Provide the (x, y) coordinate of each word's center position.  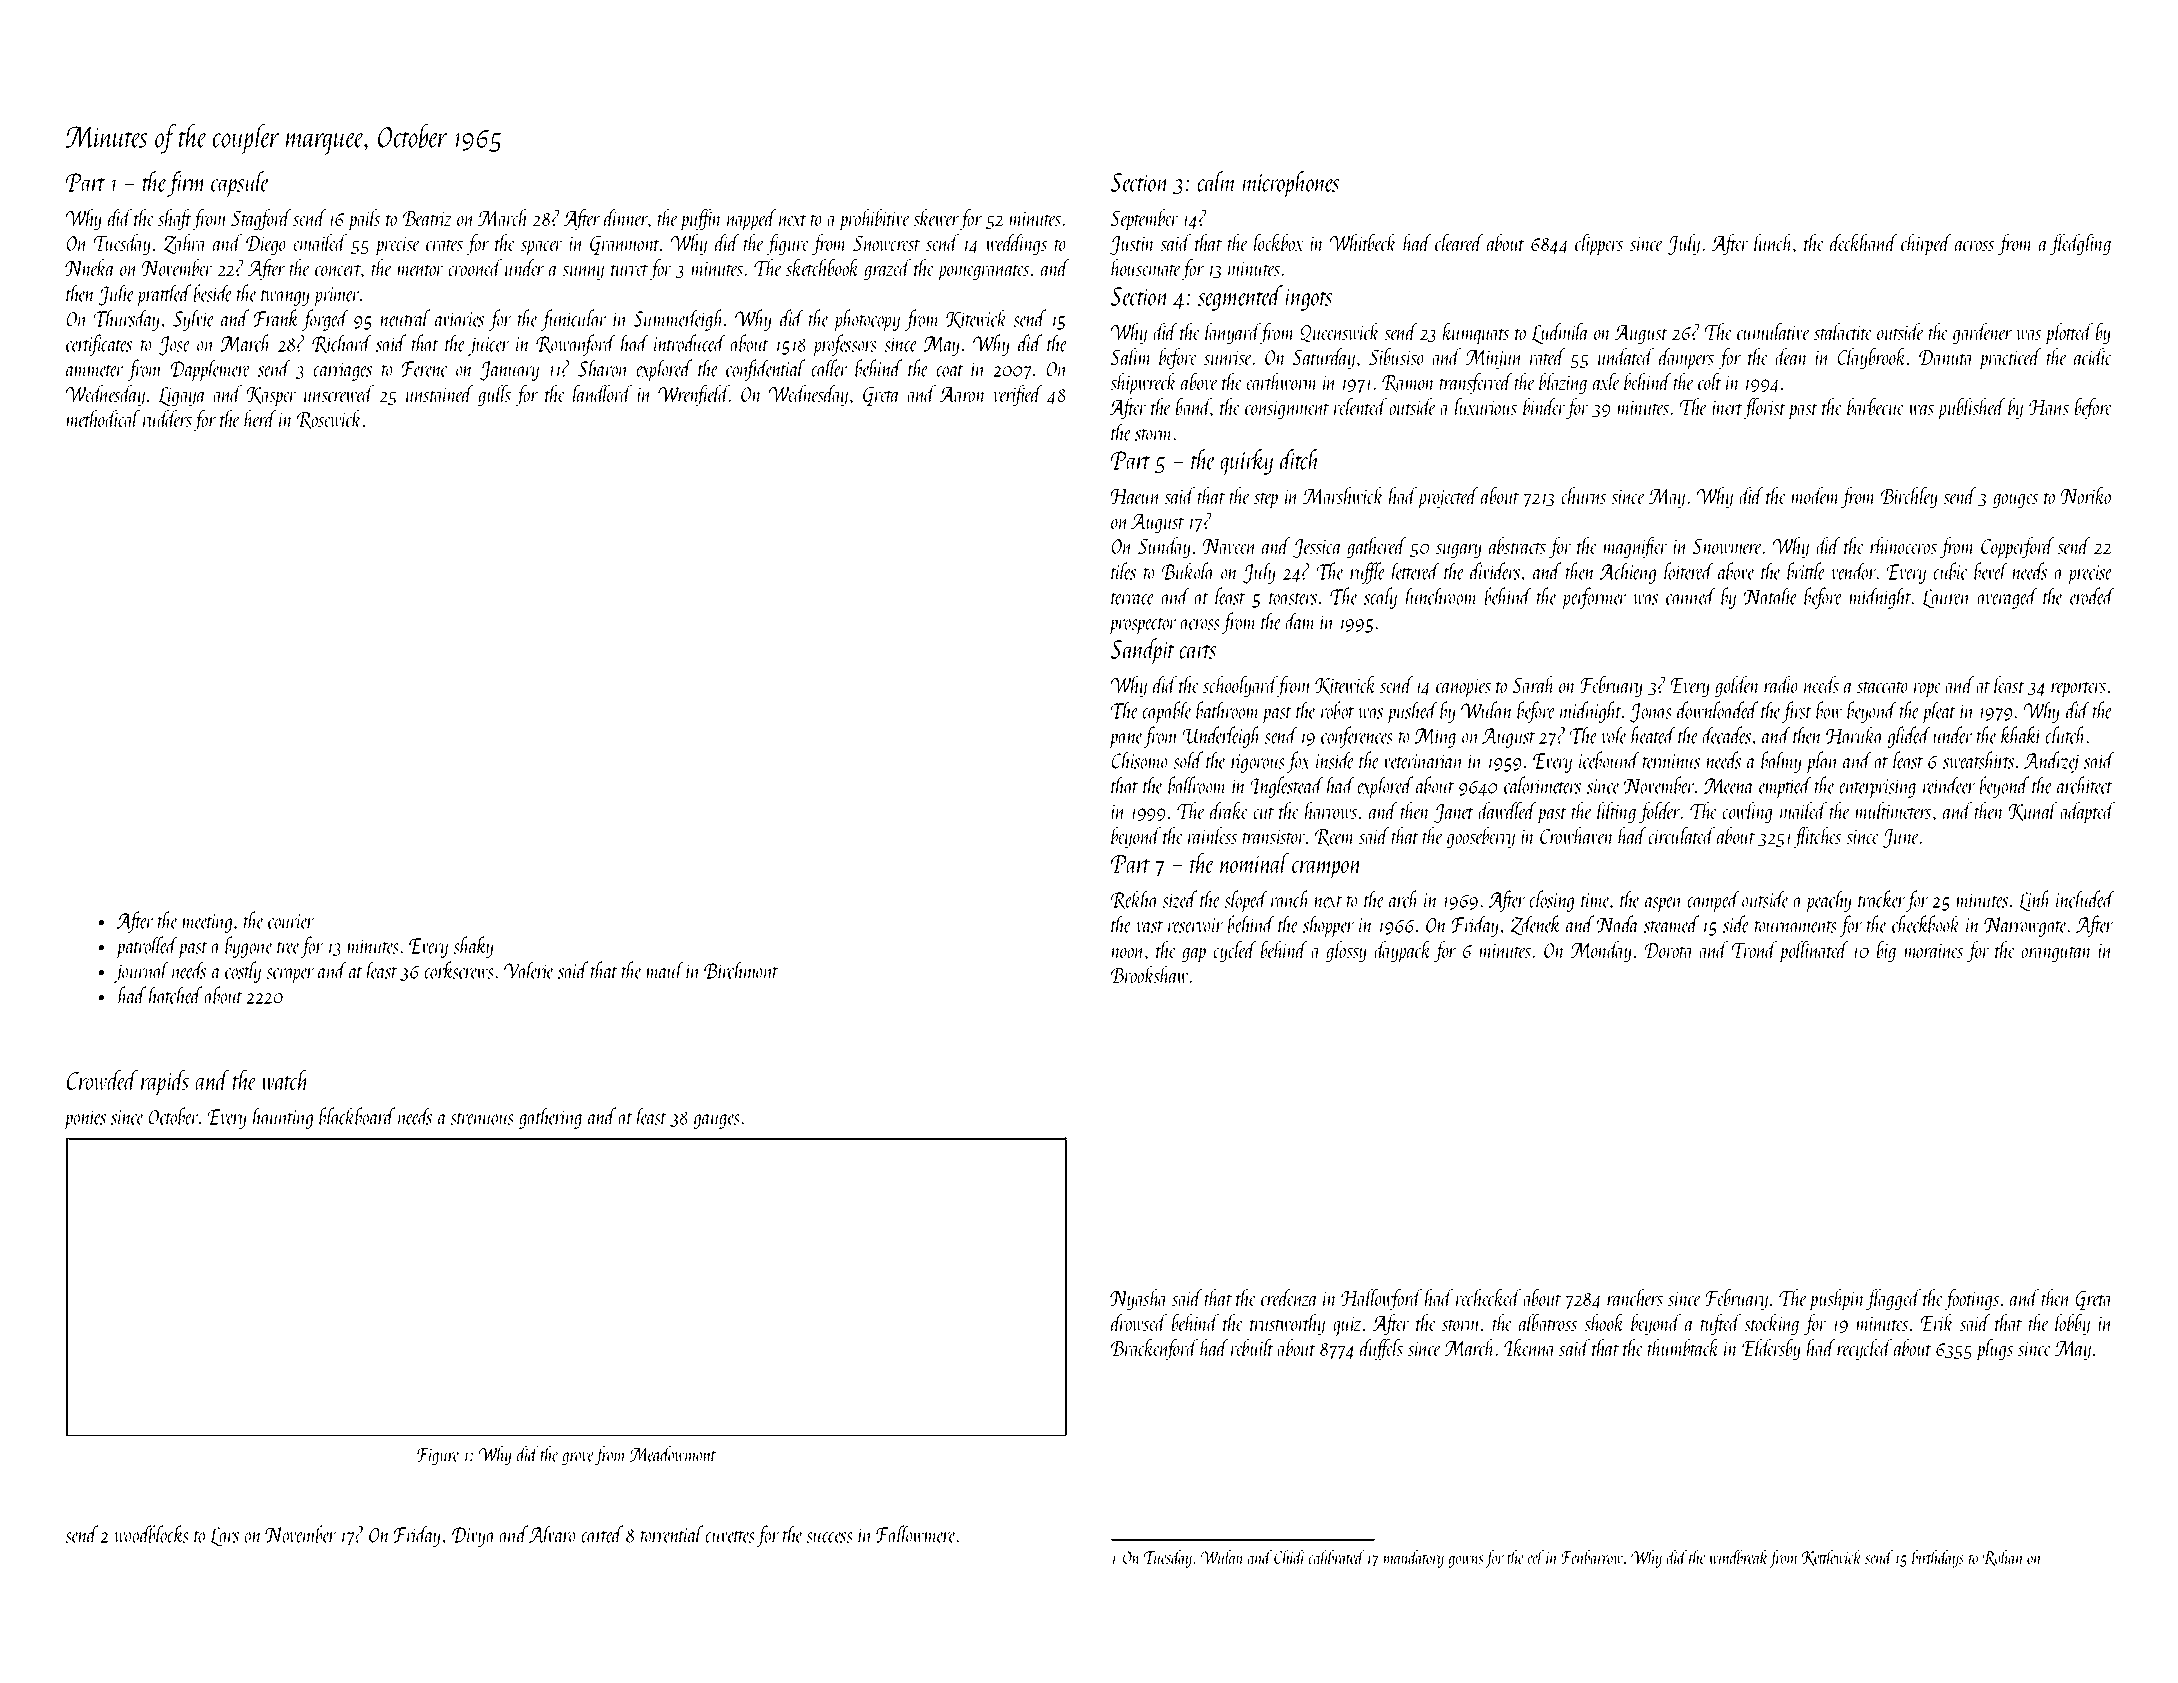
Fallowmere (915, 1534)
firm (187, 184)
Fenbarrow (1592, 1556)
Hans (2049, 407)
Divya (474, 1537)
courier (291, 921)
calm (1217, 181)
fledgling (2080, 245)
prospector (1143, 626)
